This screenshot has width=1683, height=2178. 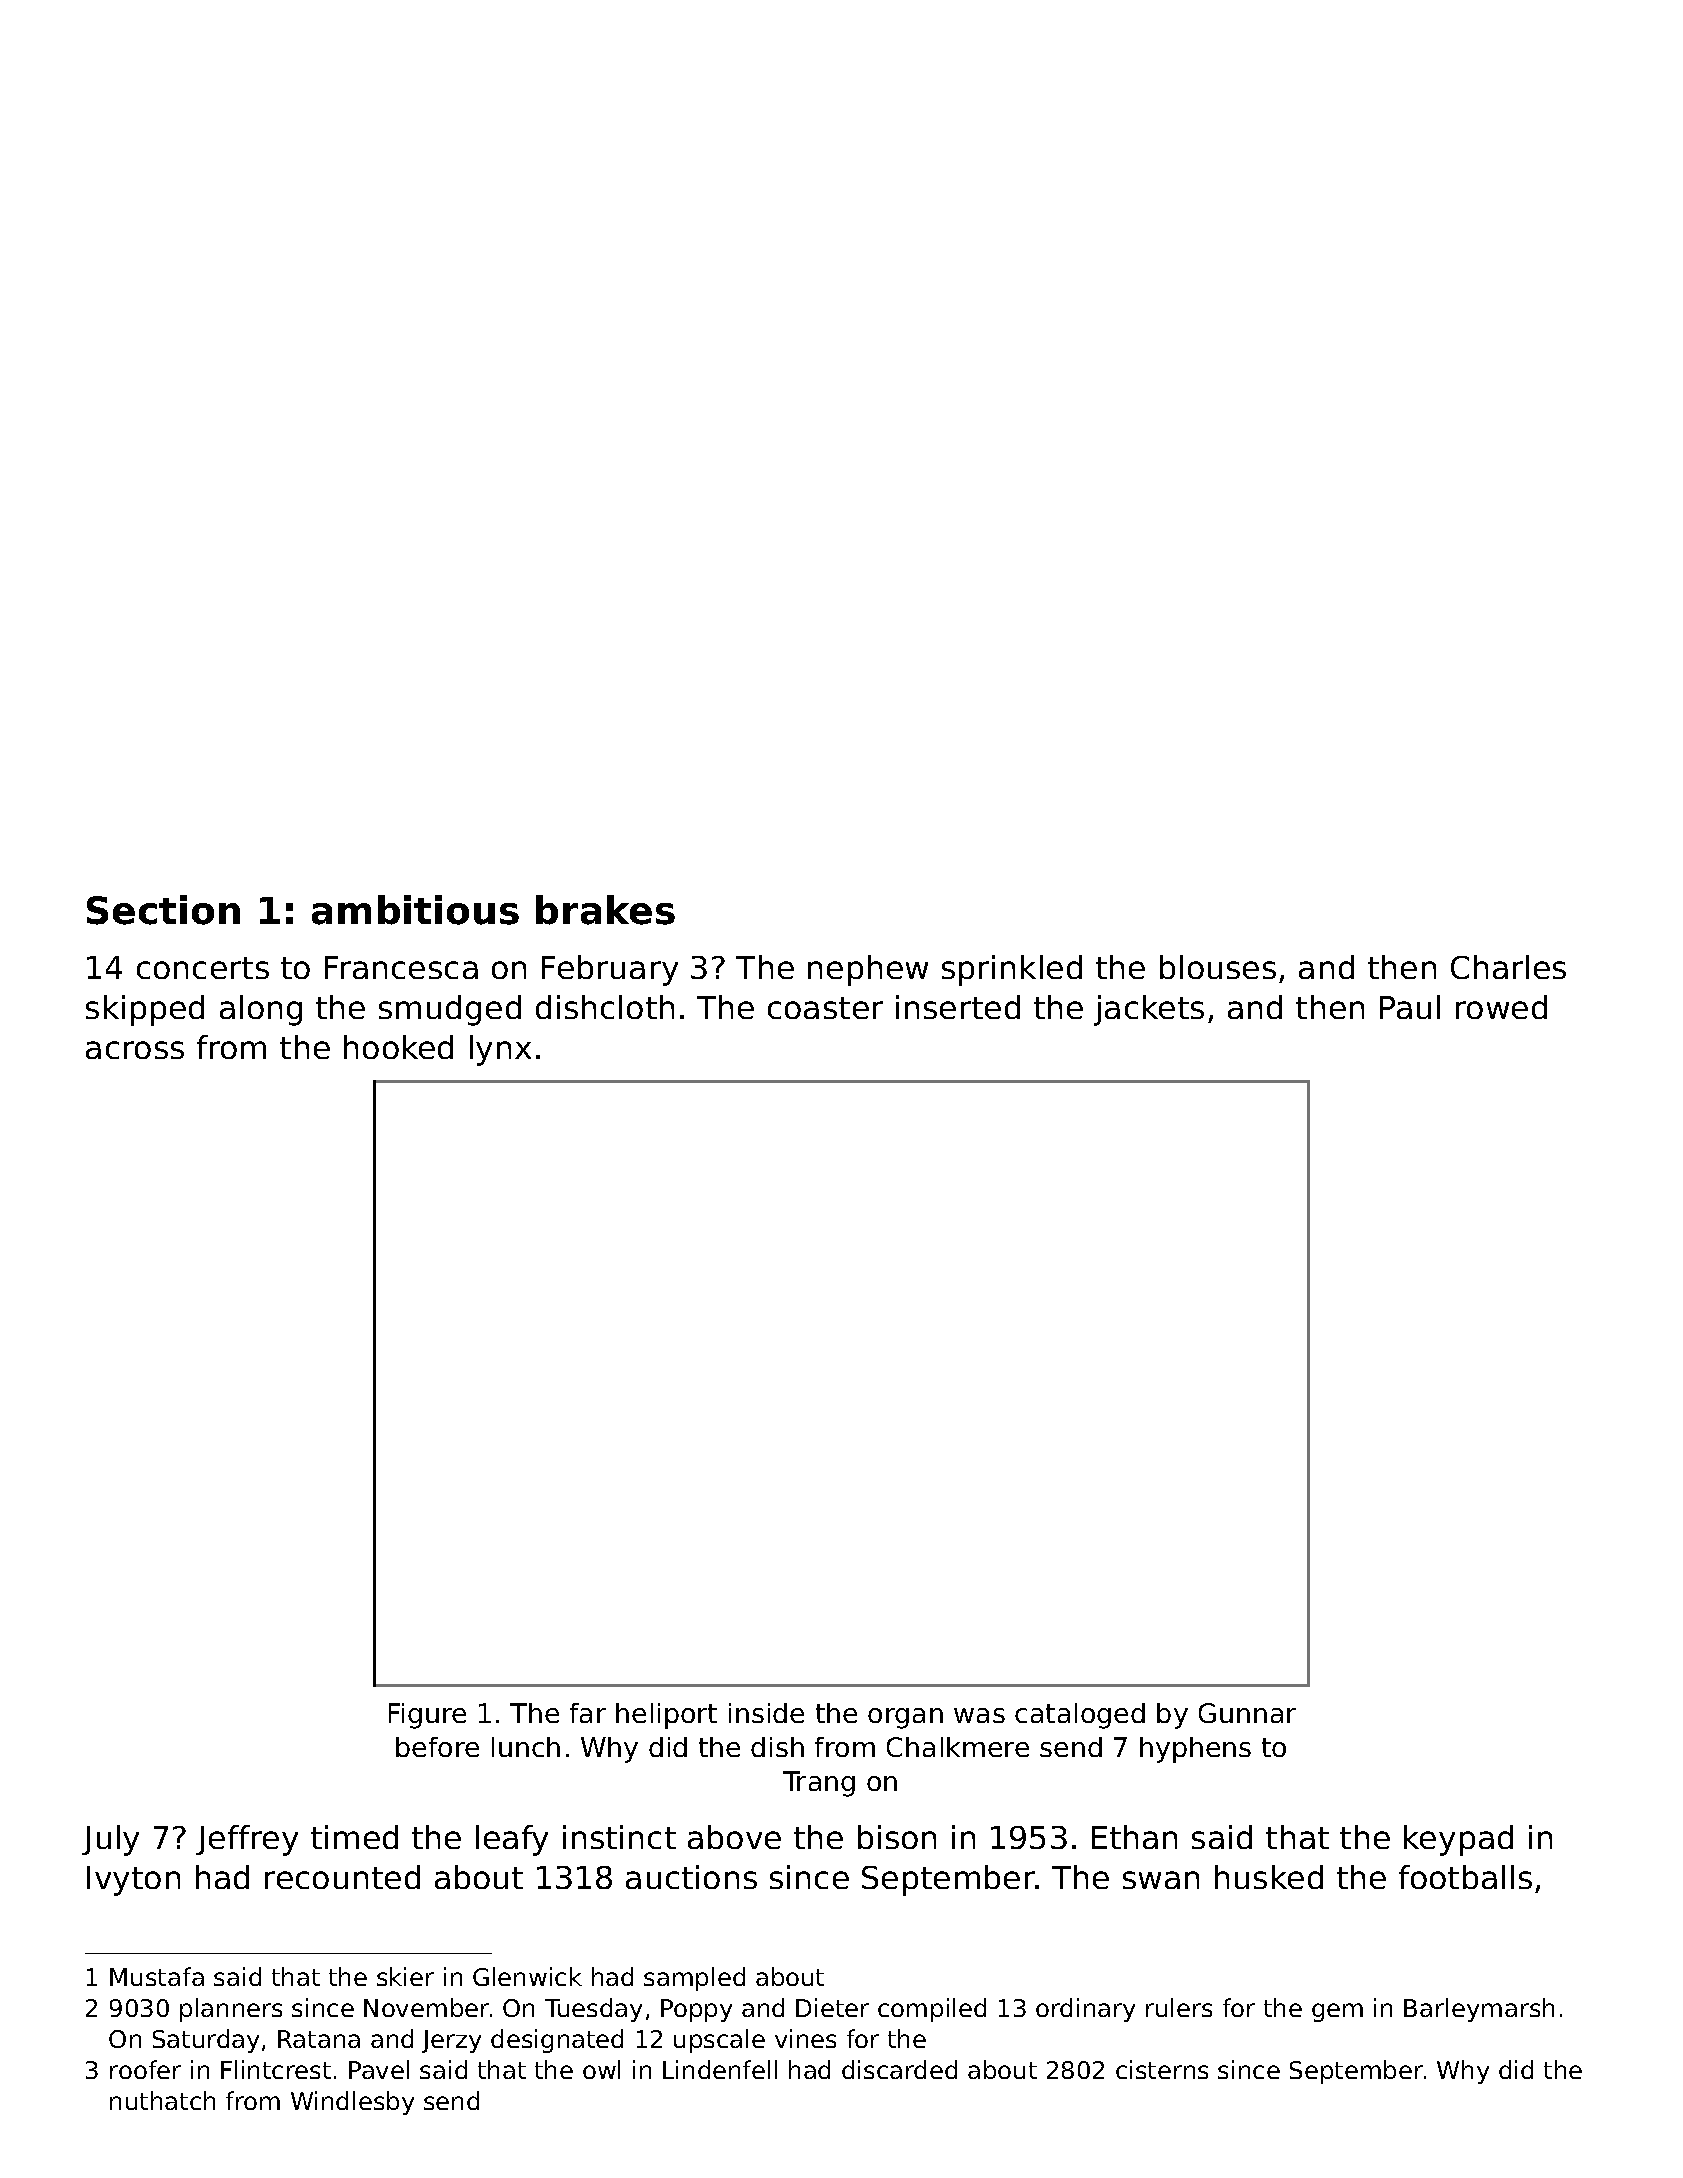 I want to click on lynx, so click(x=500, y=1050).
